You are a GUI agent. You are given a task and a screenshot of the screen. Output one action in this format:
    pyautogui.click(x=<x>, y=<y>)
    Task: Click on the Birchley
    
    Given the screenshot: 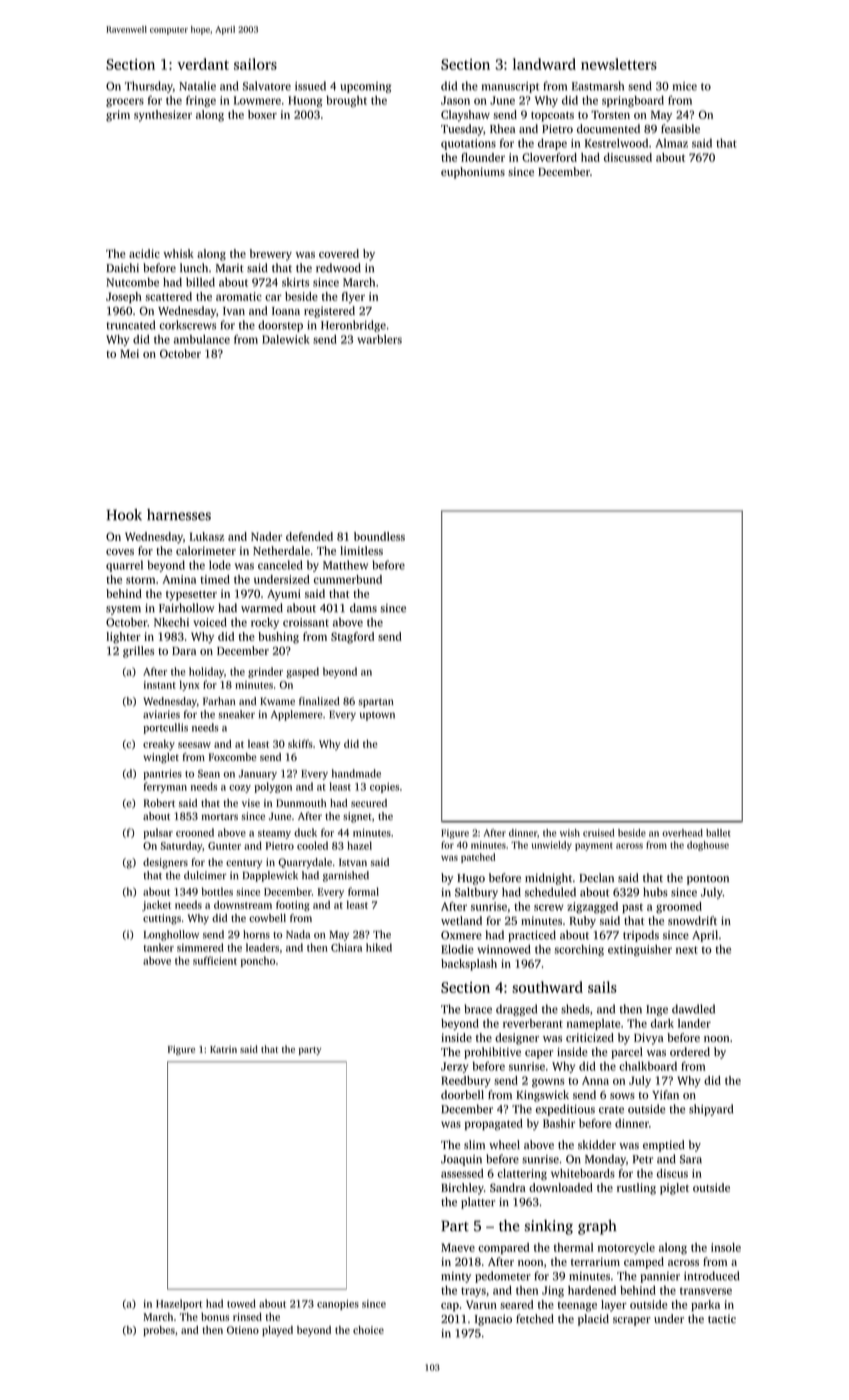 What is the action you would take?
    pyautogui.click(x=462, y=1189)
